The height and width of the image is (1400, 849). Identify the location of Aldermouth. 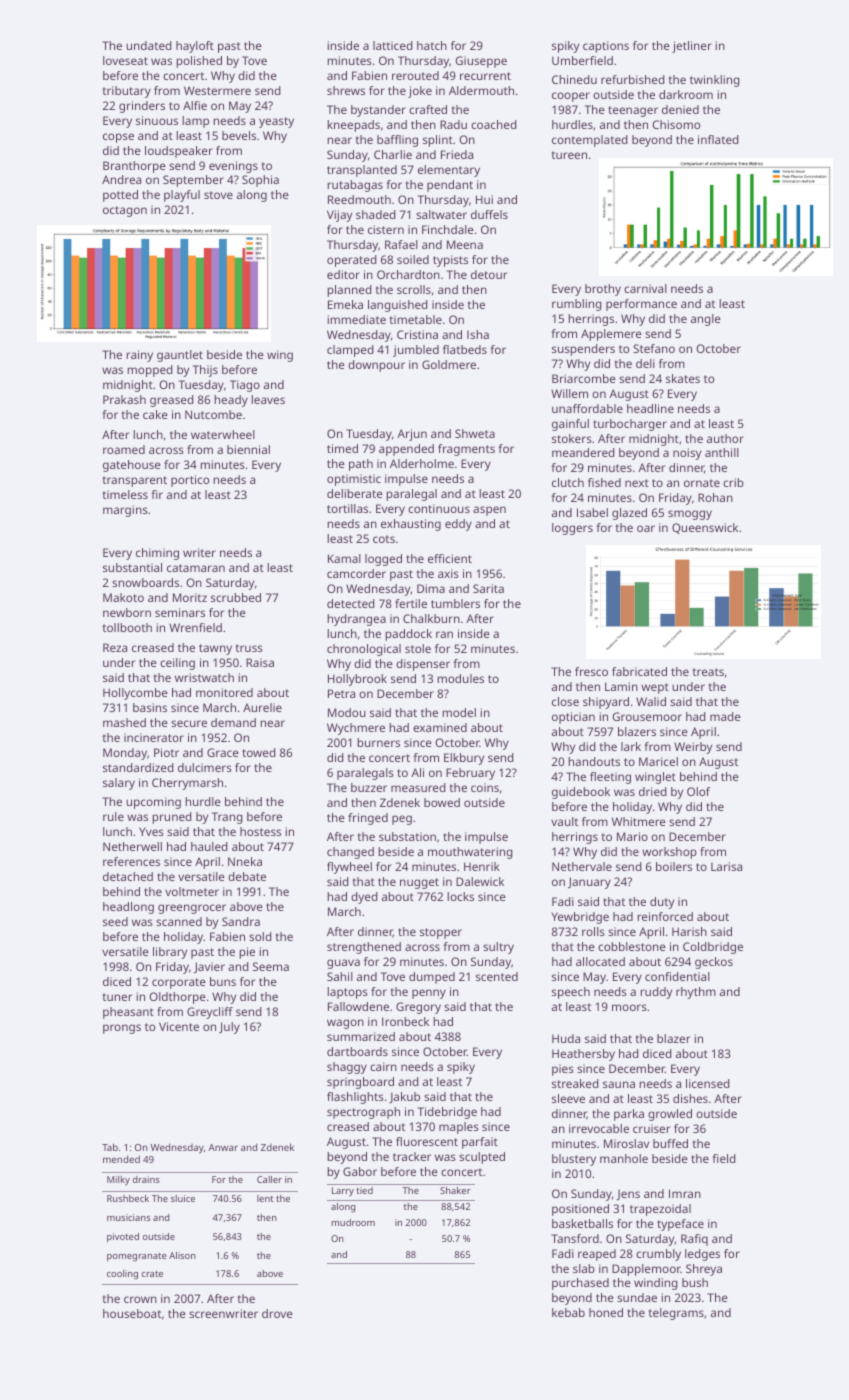
(481, 90).
